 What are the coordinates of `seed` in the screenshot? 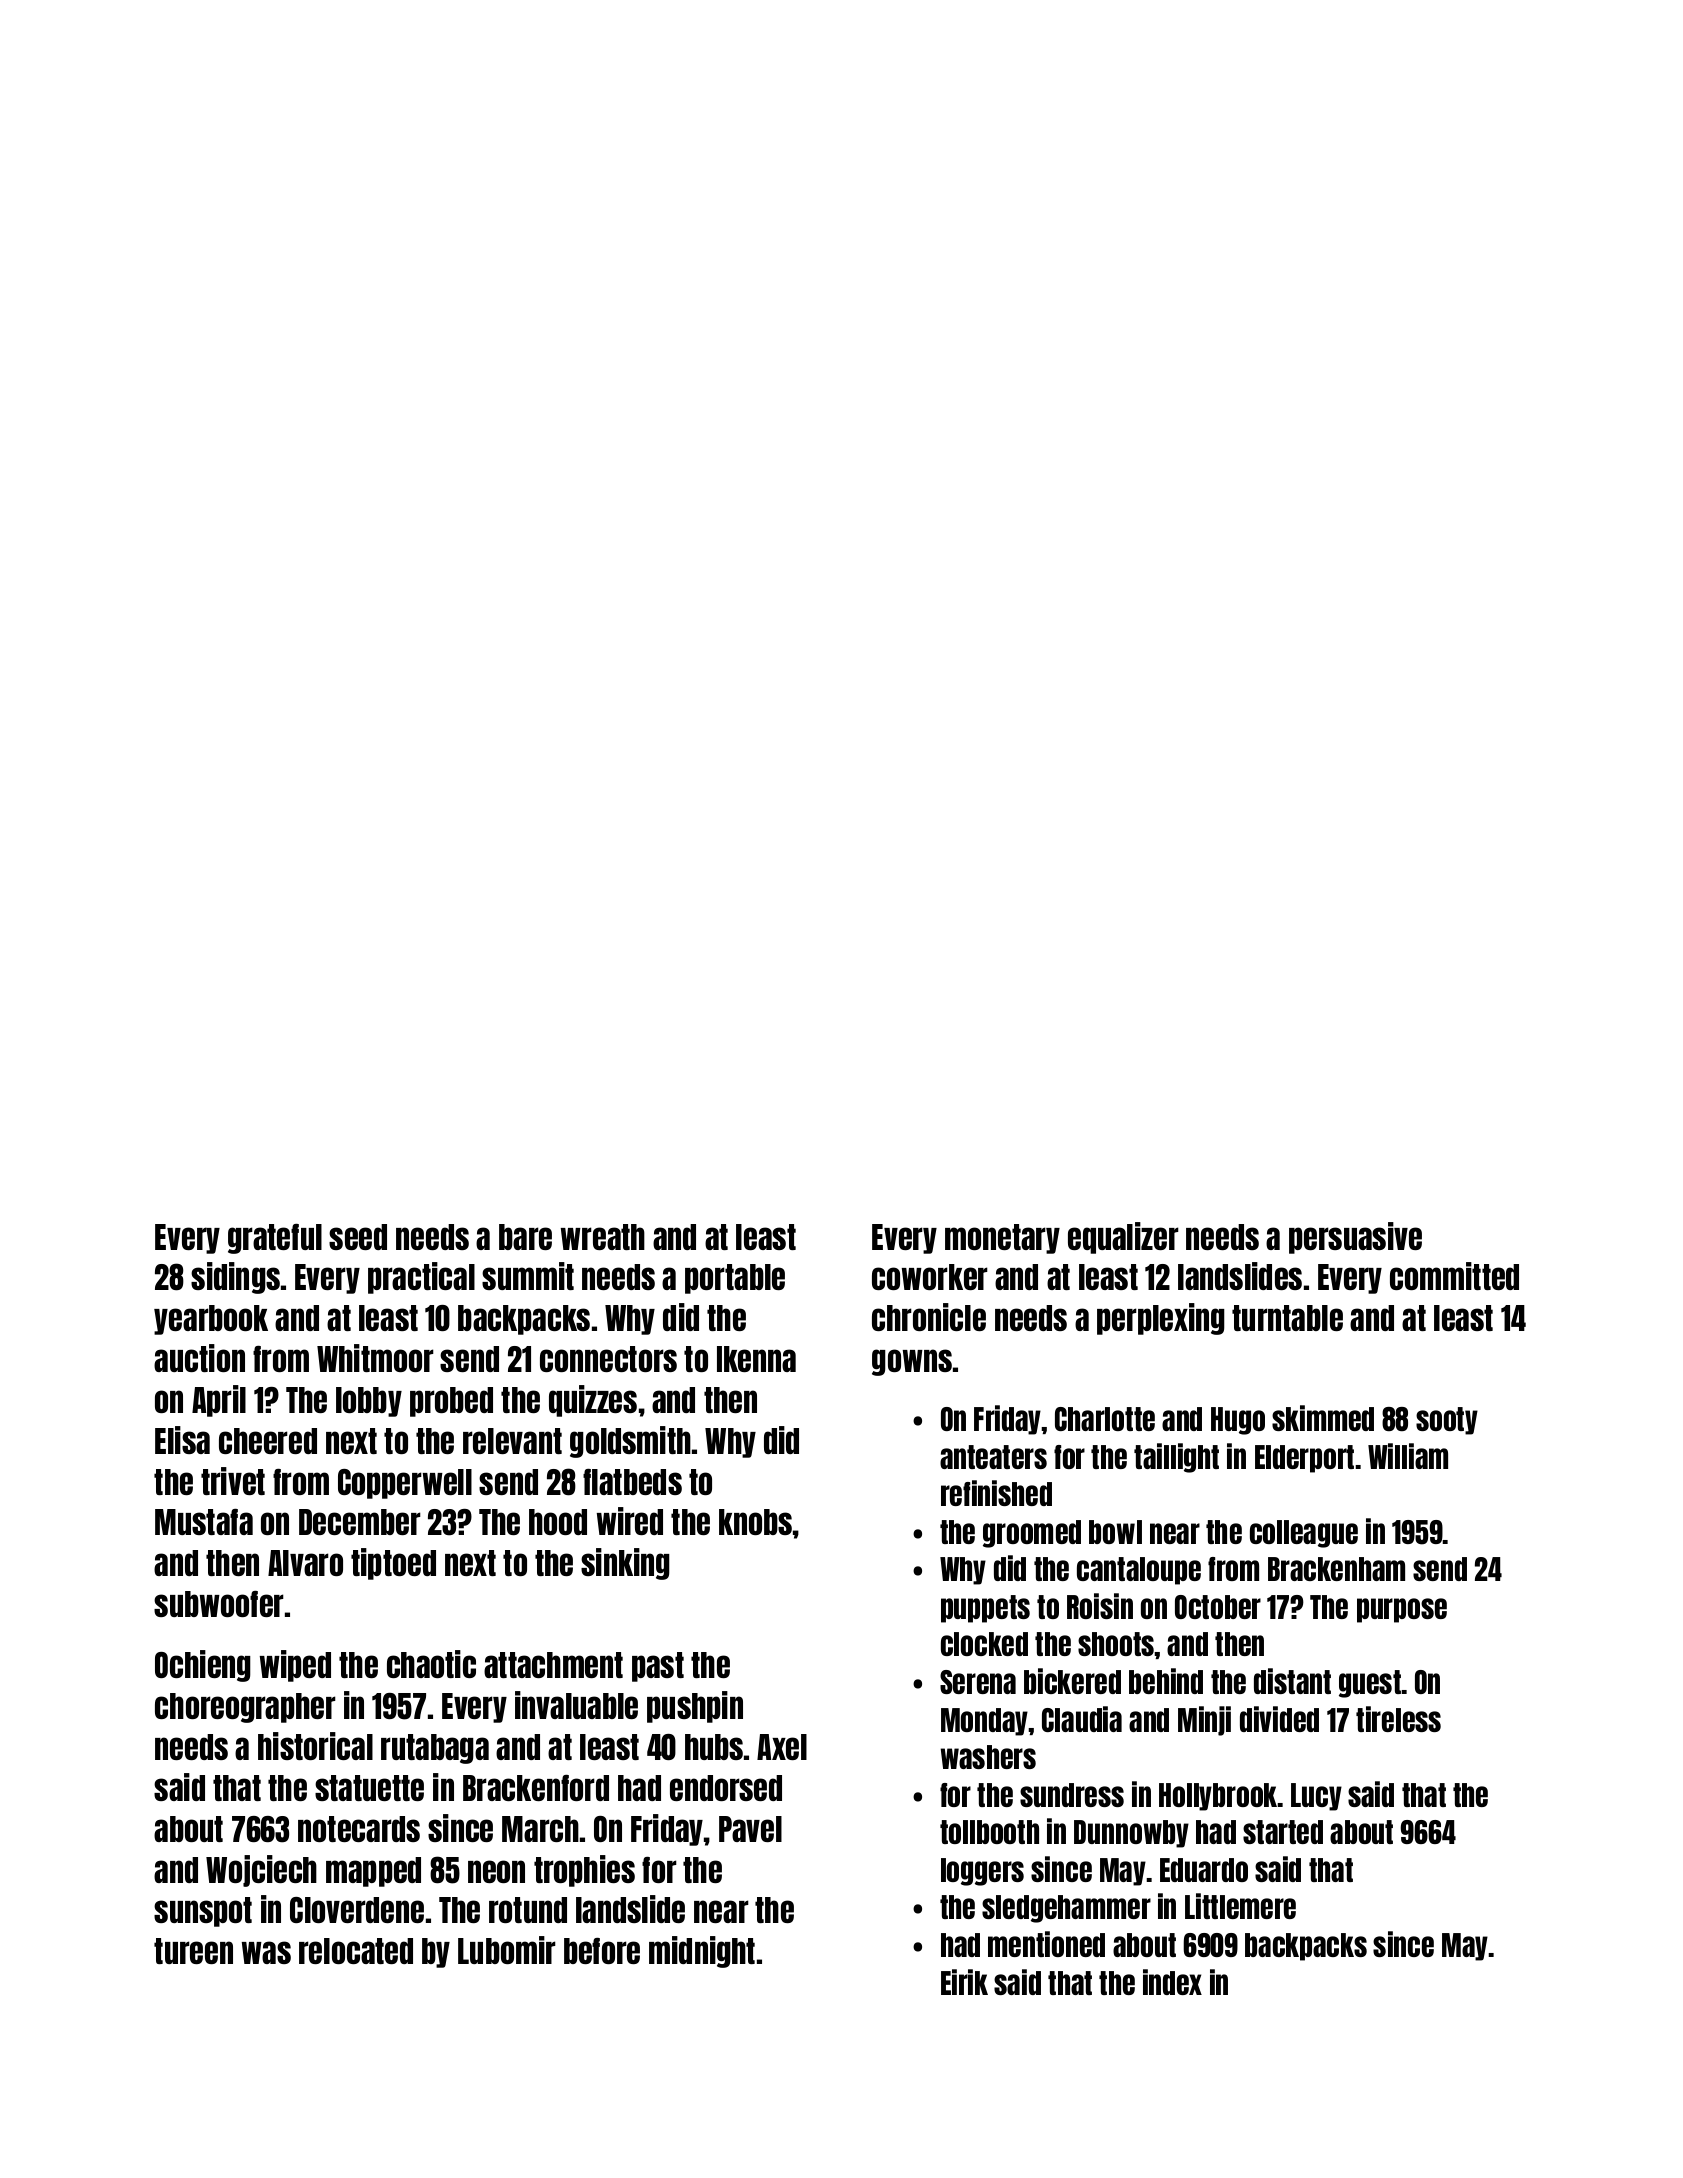 It's located at (358, 1237).
